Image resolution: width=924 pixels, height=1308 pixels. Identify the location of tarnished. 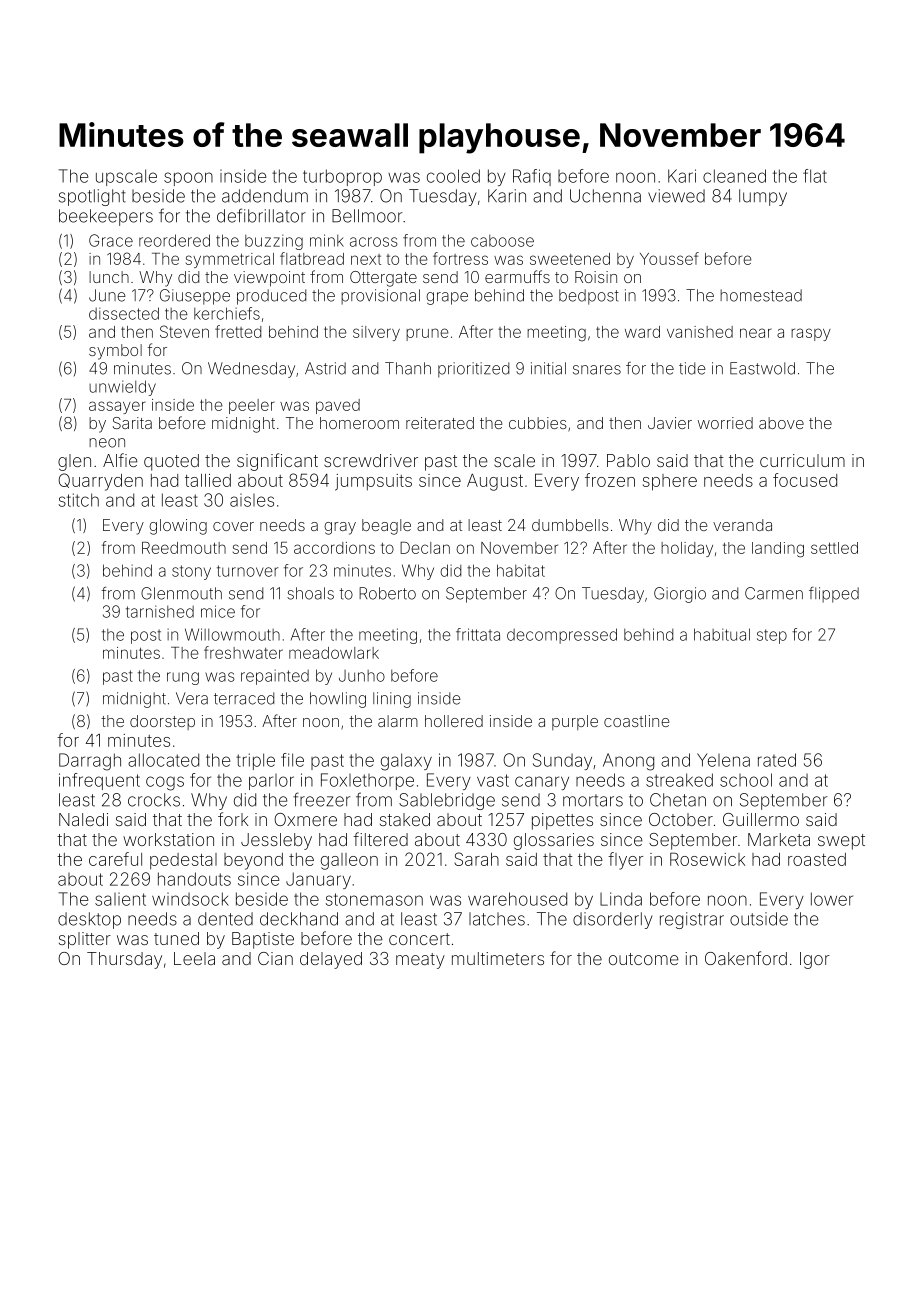
(160, 611).
